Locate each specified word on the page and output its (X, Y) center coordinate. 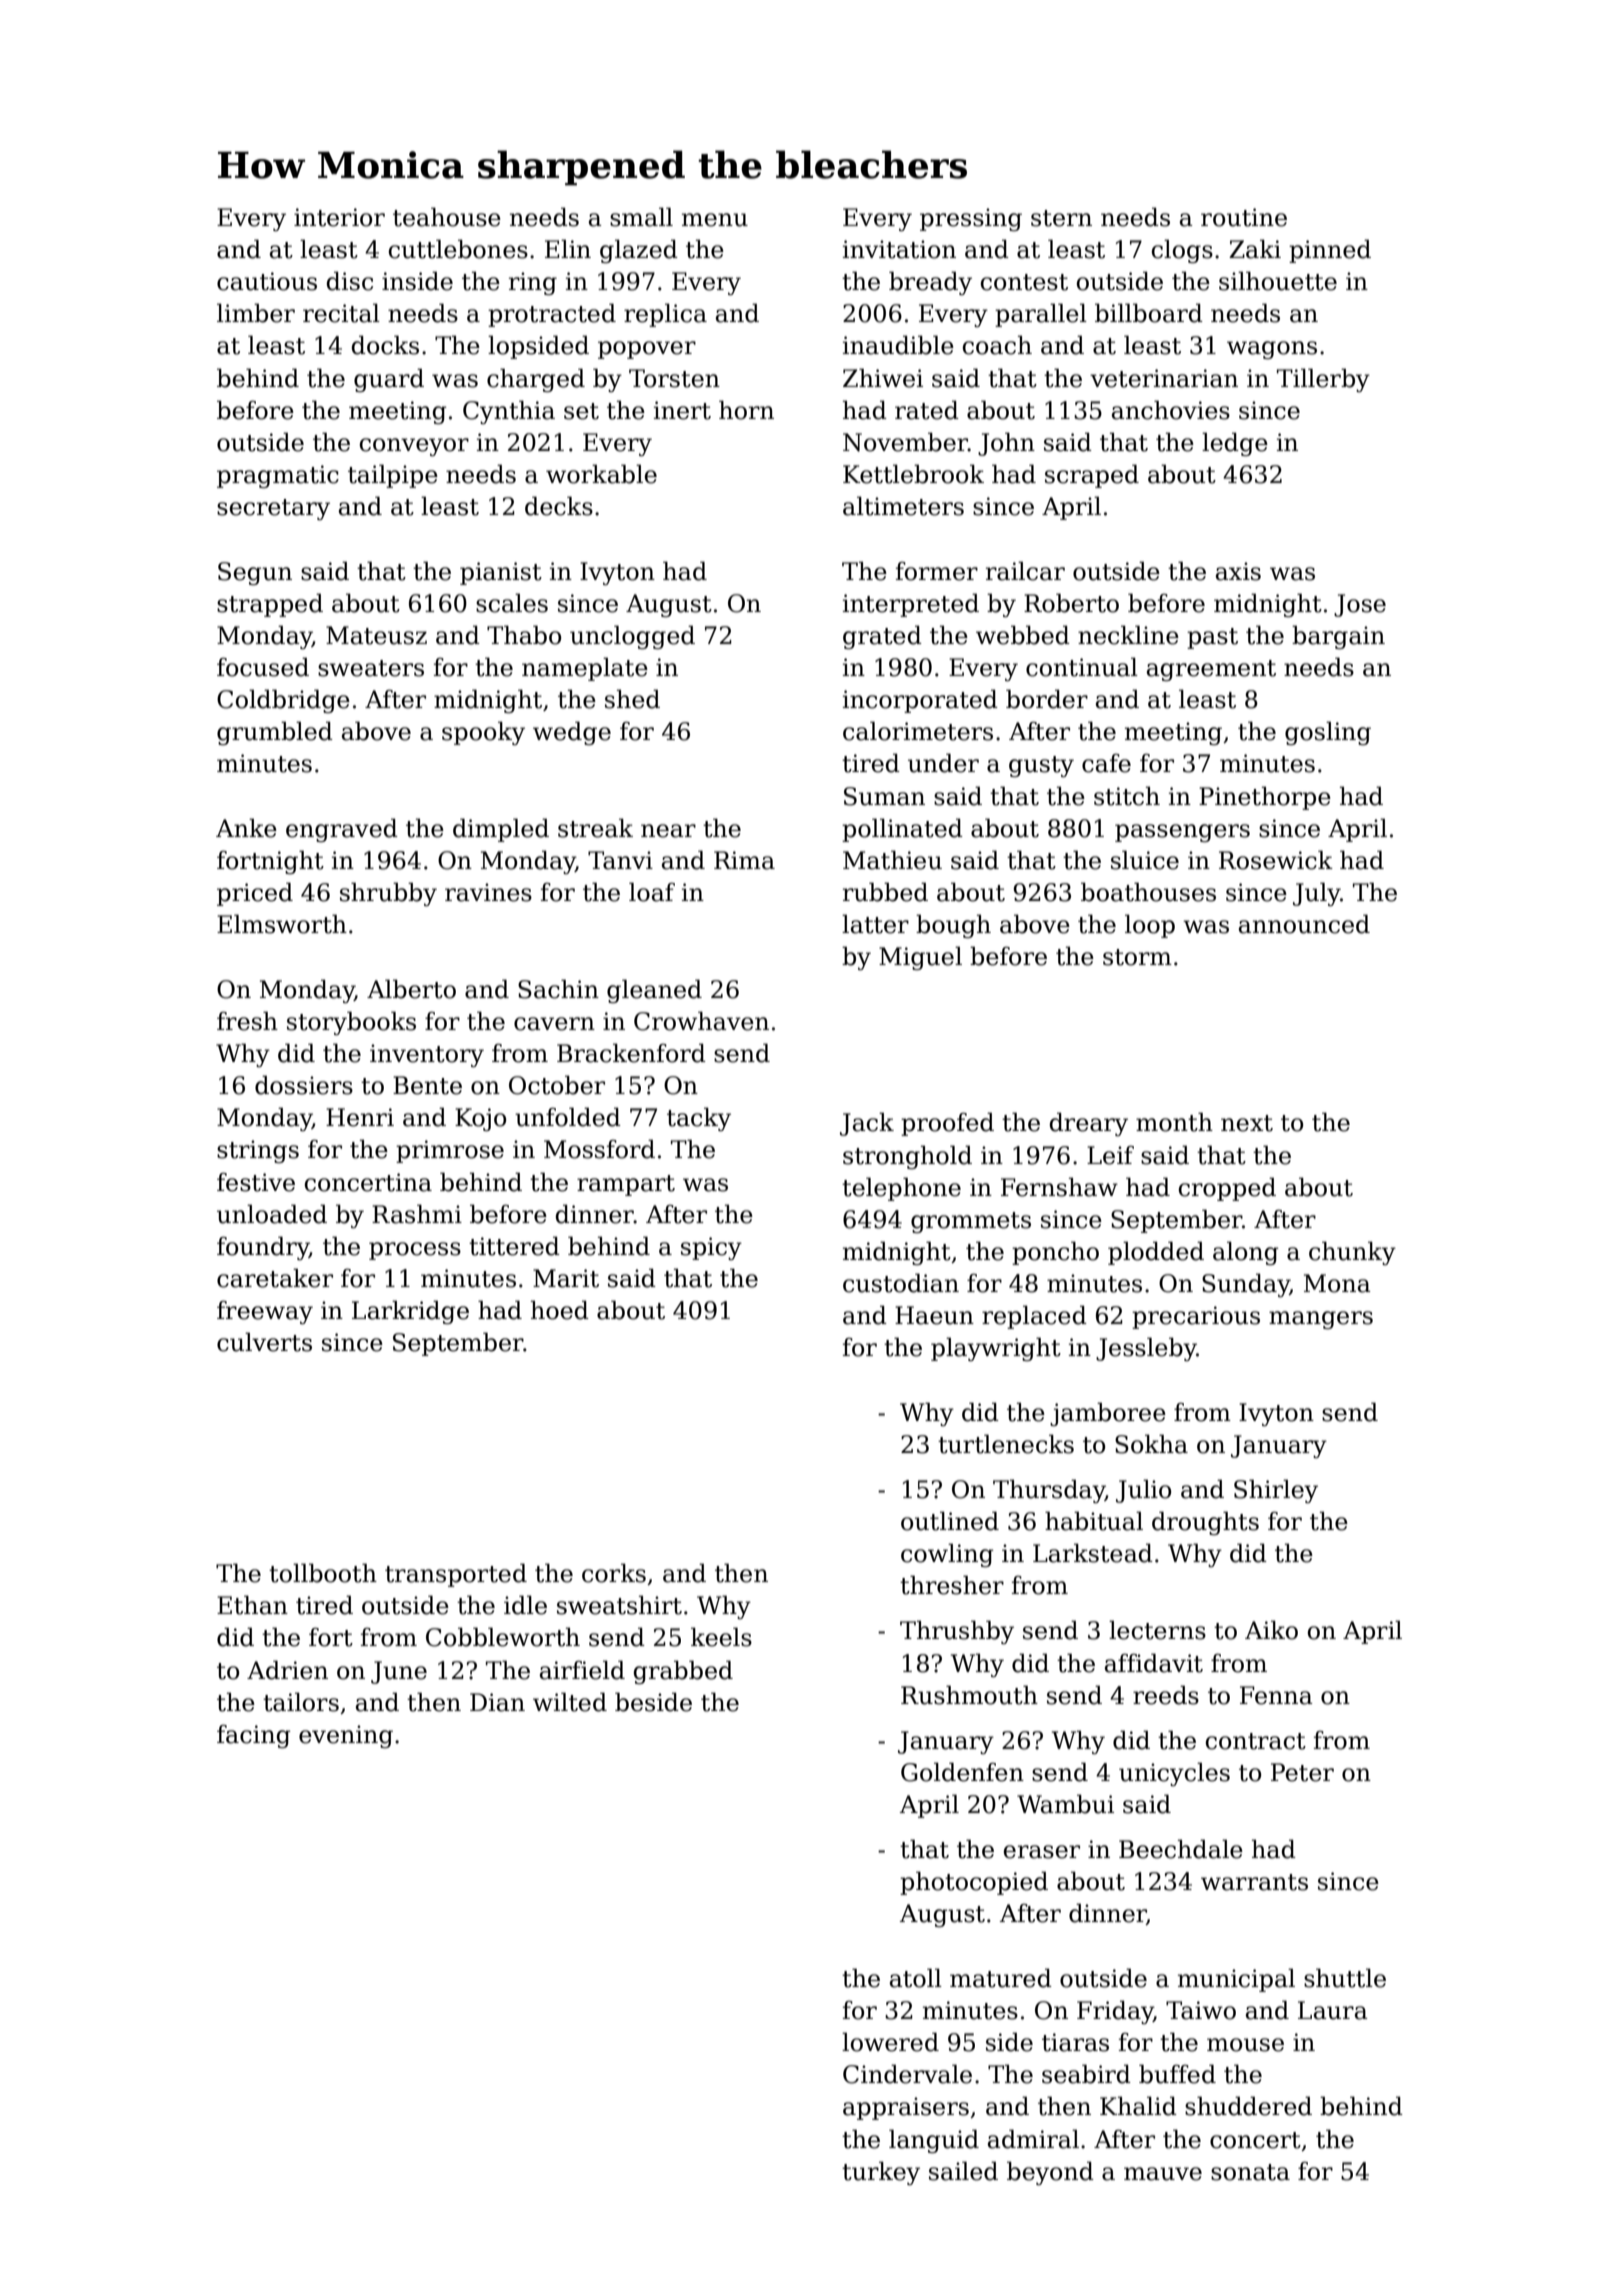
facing (253, 1736)
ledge (1235, 444)
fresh (247, 1021)
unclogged (632, 637)
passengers (1182, 833)
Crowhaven (701, 1021)
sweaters (371, 668)
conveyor (414, 447)
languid (934, 2141)
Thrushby (957, 1632)
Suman (884, 796)
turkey (881, 2173)
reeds (1166, 1695)
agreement (1211, 670)
